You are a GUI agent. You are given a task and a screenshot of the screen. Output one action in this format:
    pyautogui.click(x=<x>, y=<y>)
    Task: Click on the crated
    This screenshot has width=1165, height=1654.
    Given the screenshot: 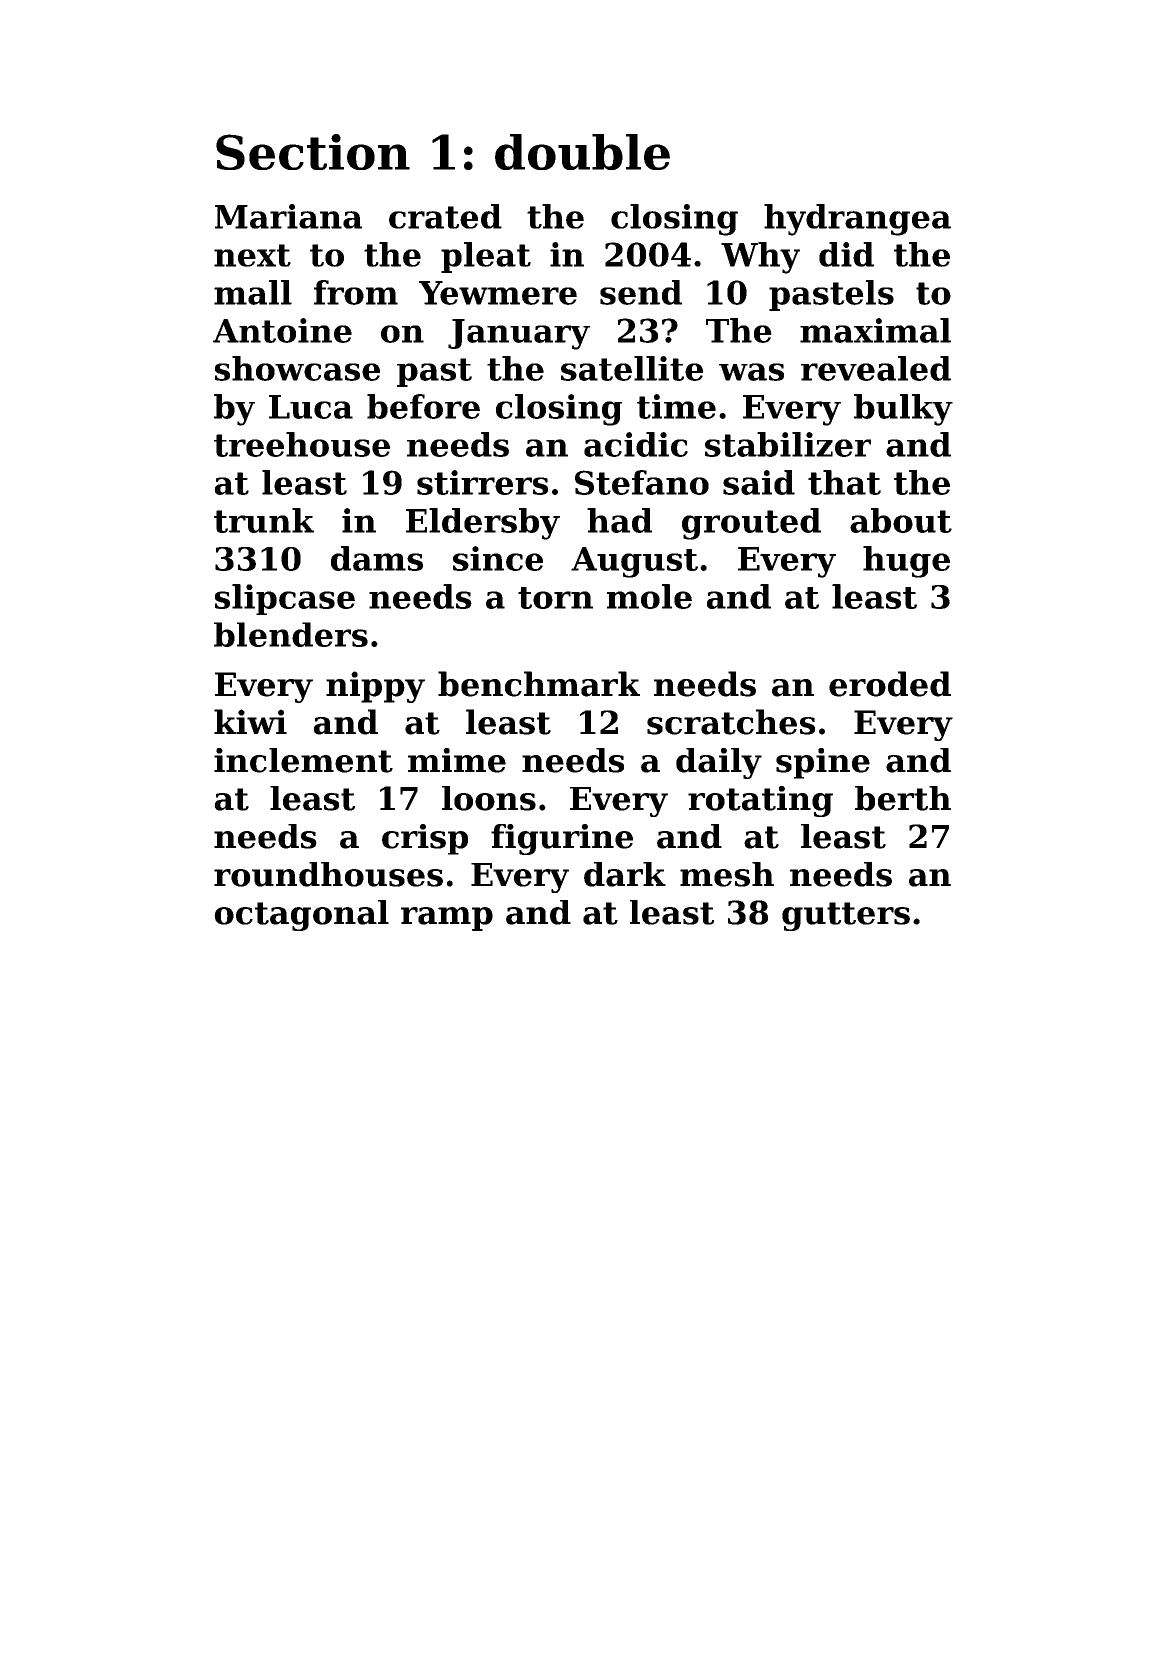 What is the action you would take?
    pyautogui.click(x=445, y=216)
